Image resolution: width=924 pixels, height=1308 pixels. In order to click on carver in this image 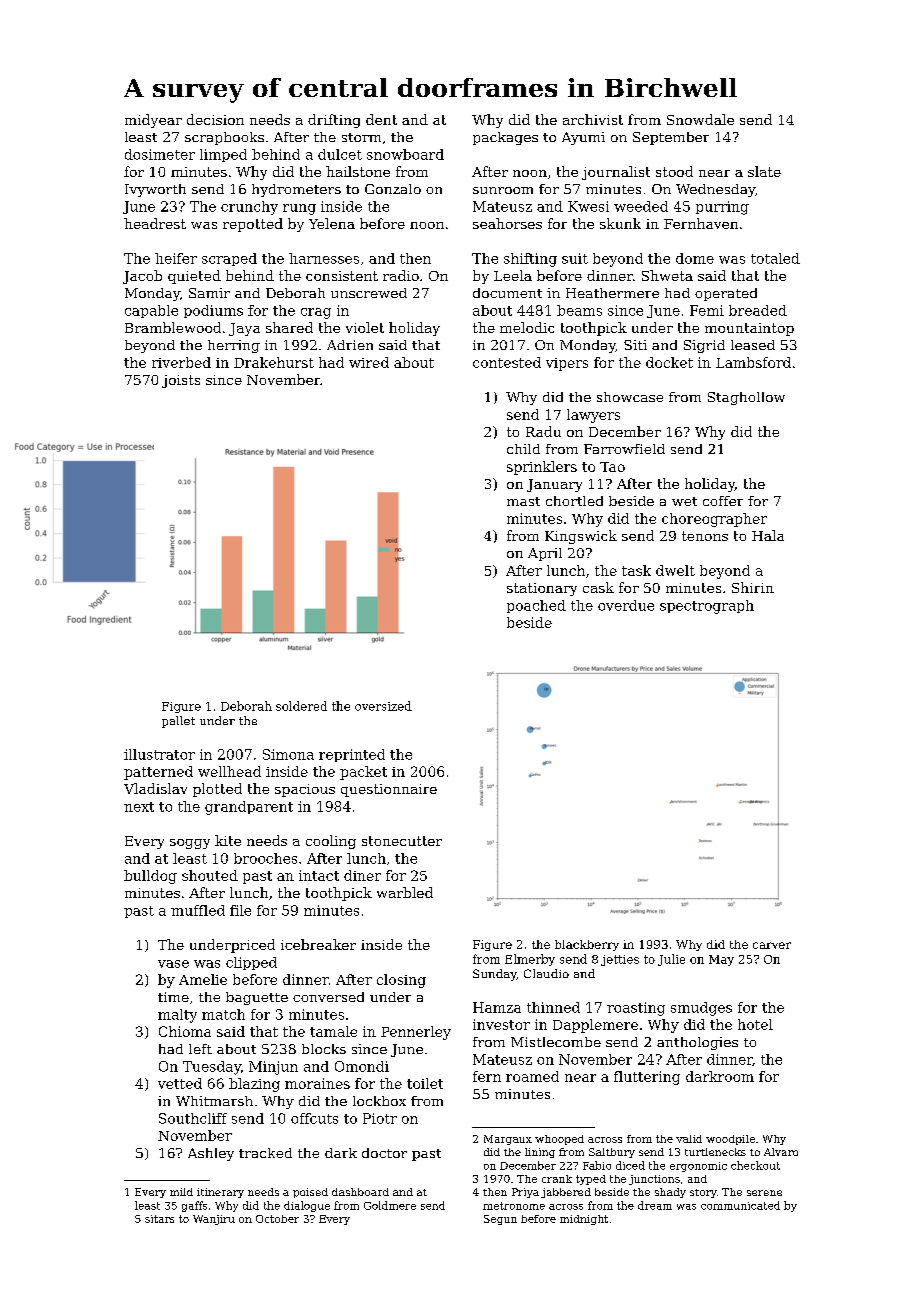, I will do `click(772, 945)`.
